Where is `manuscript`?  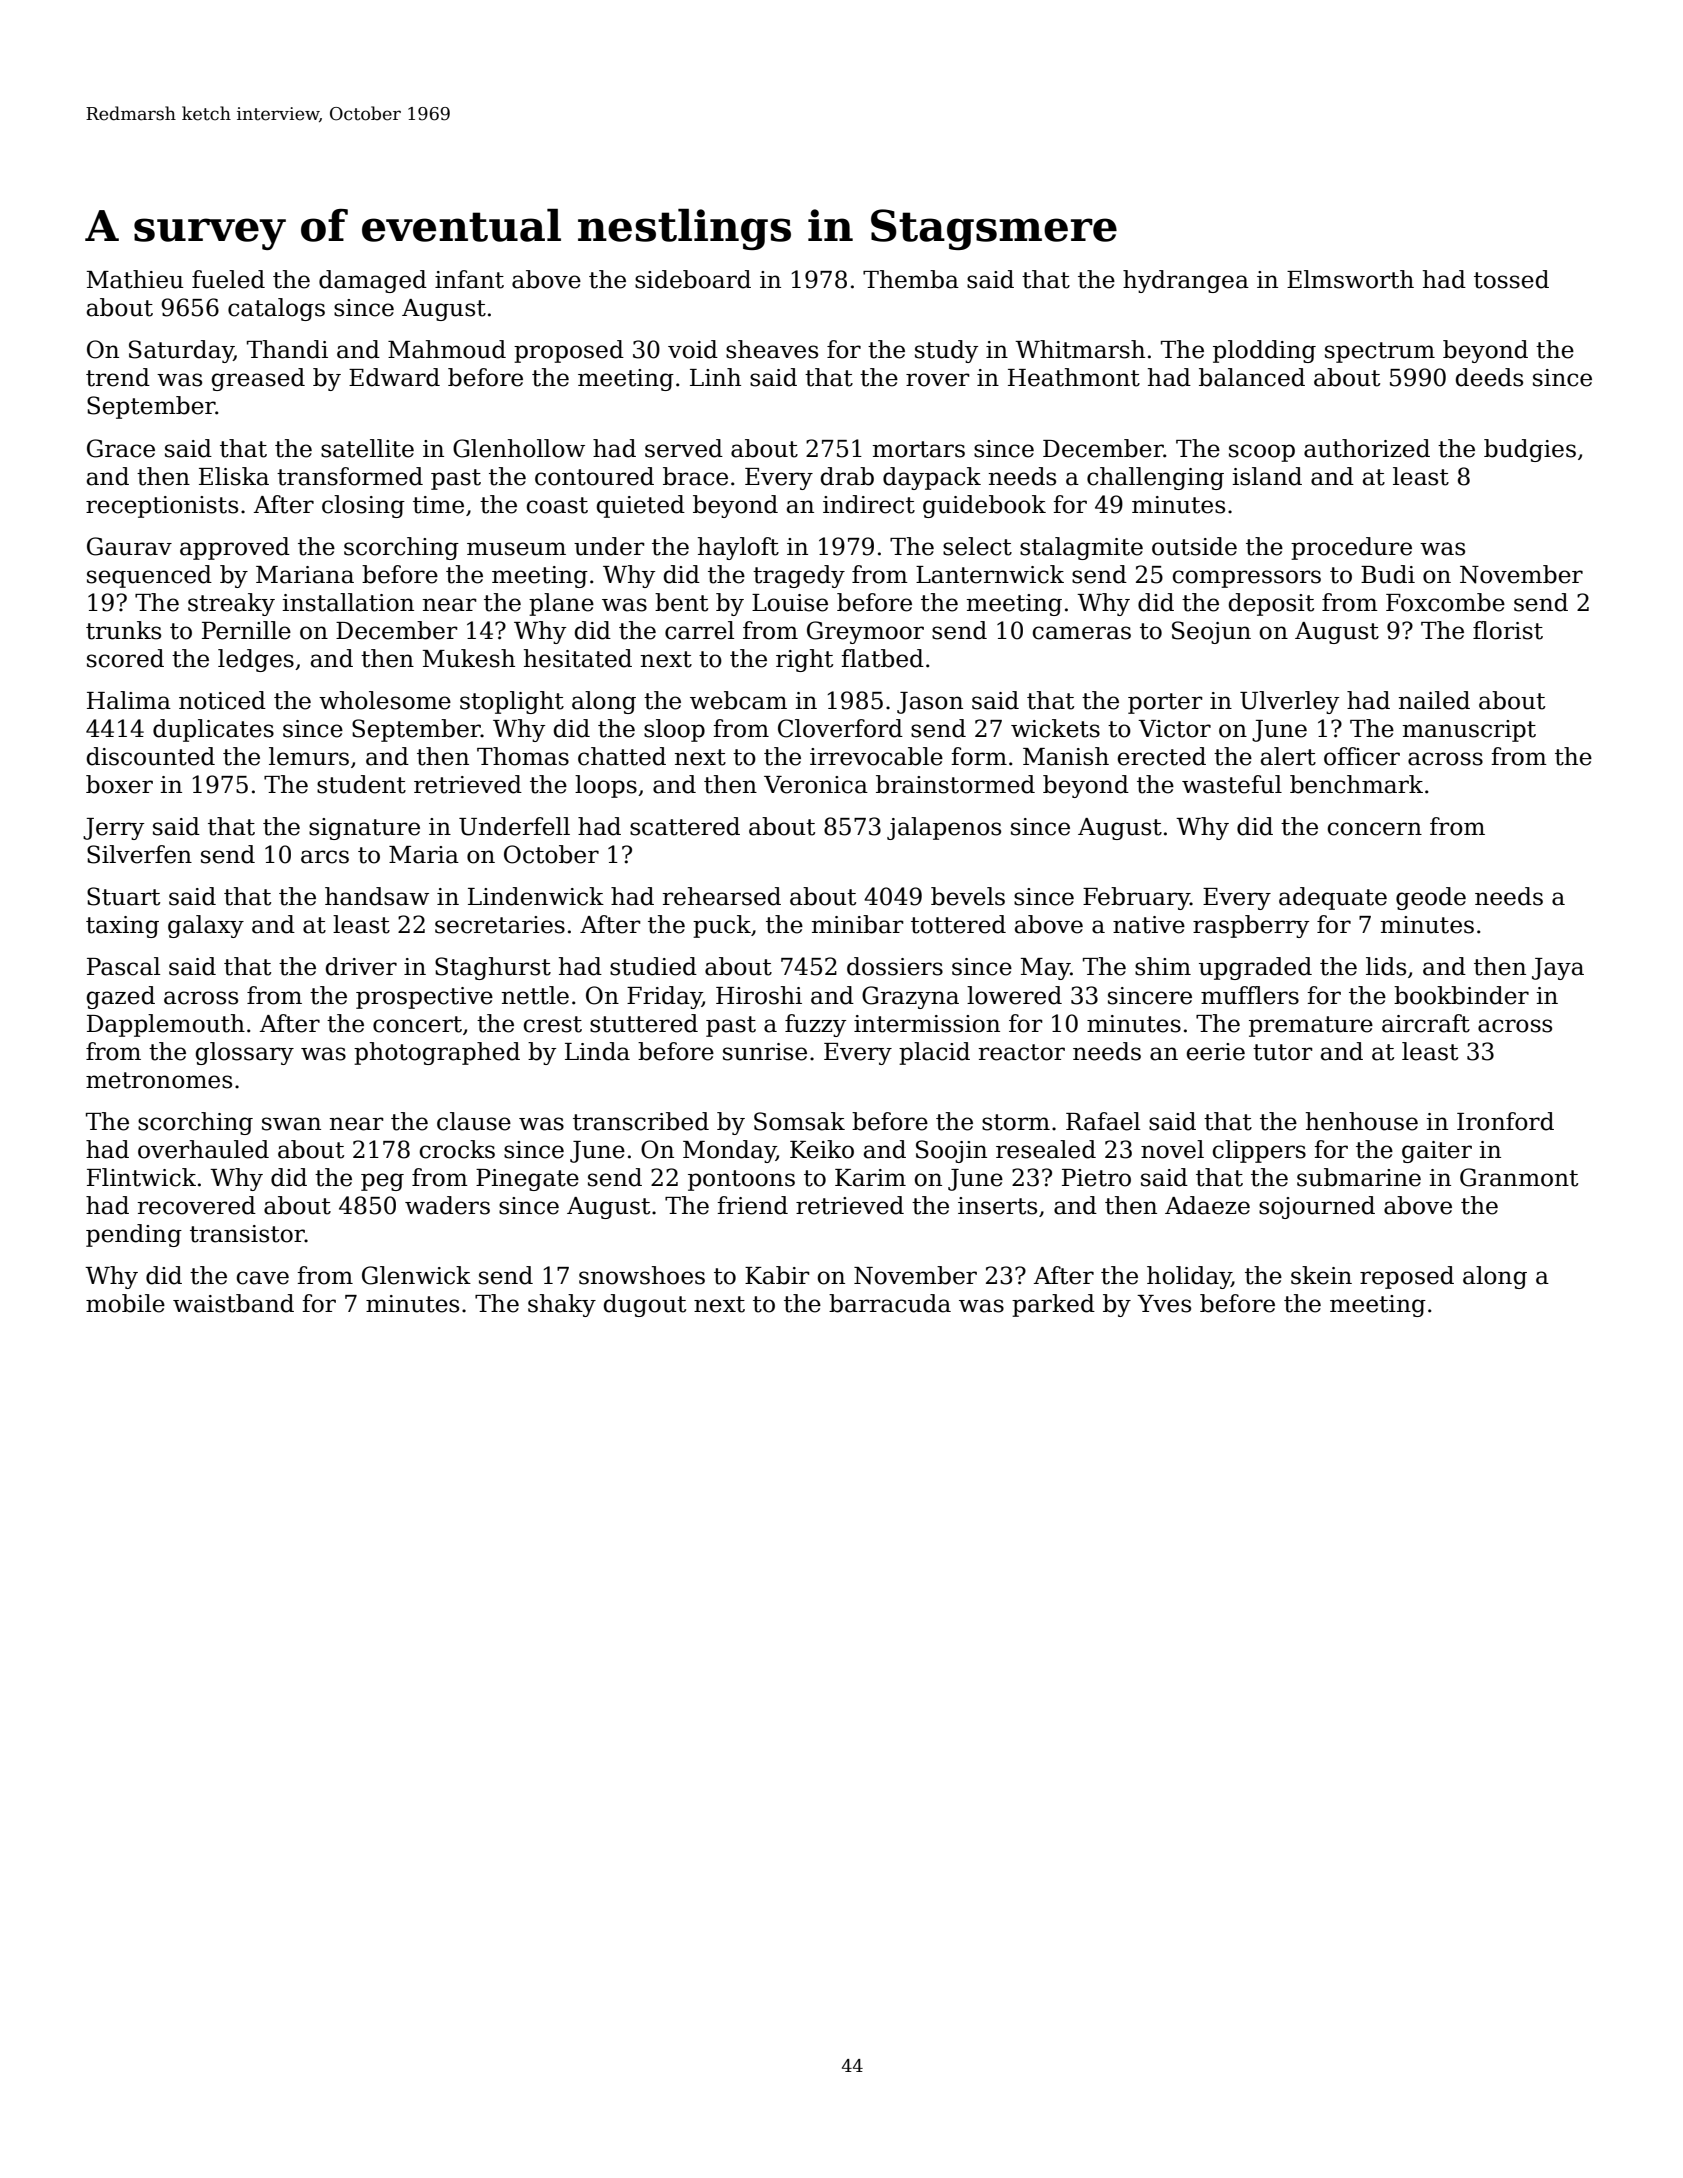
manuscript is located at coordinates (1469, 731).
